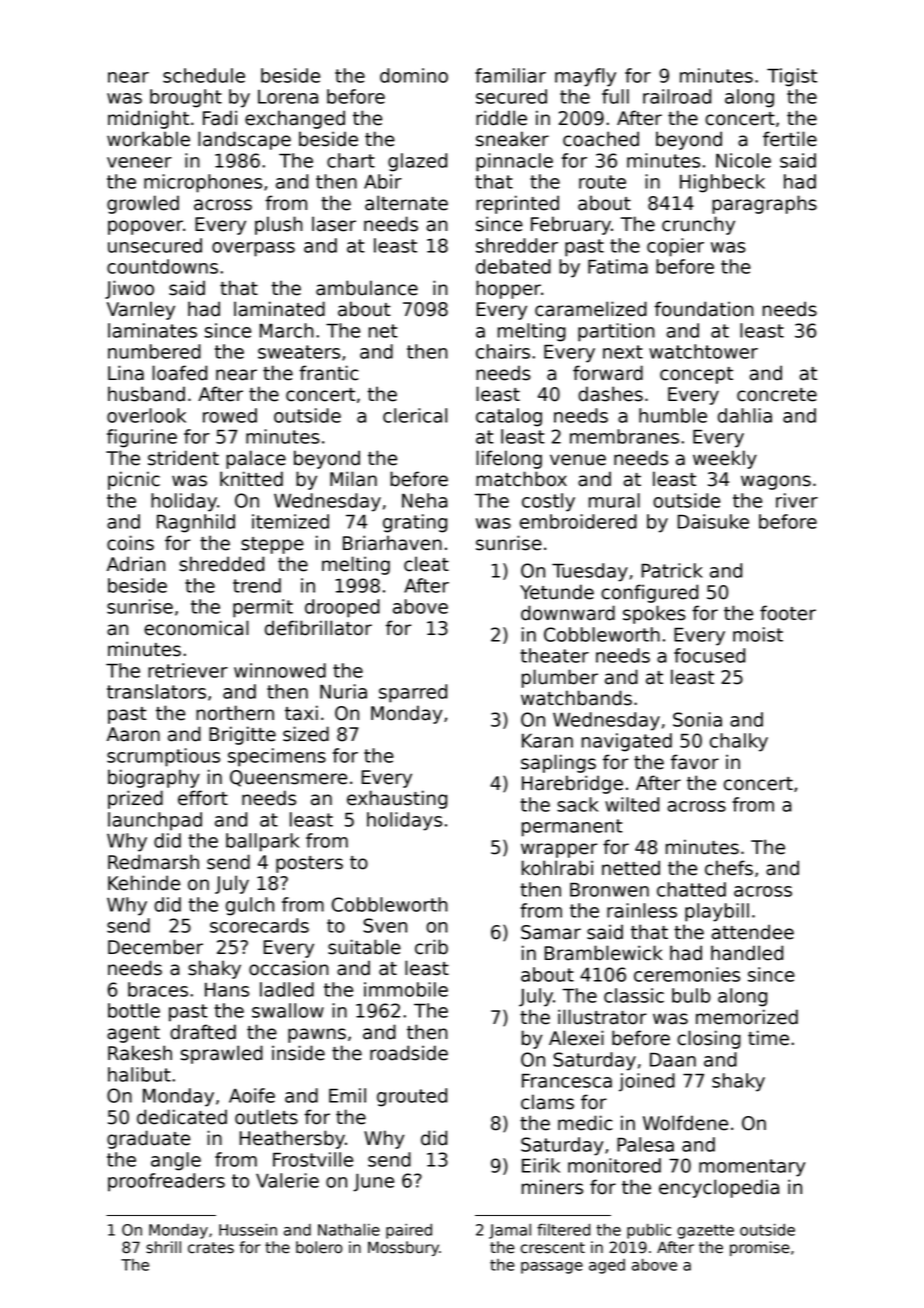  I want to click on Tigist, so click(792, 77).
